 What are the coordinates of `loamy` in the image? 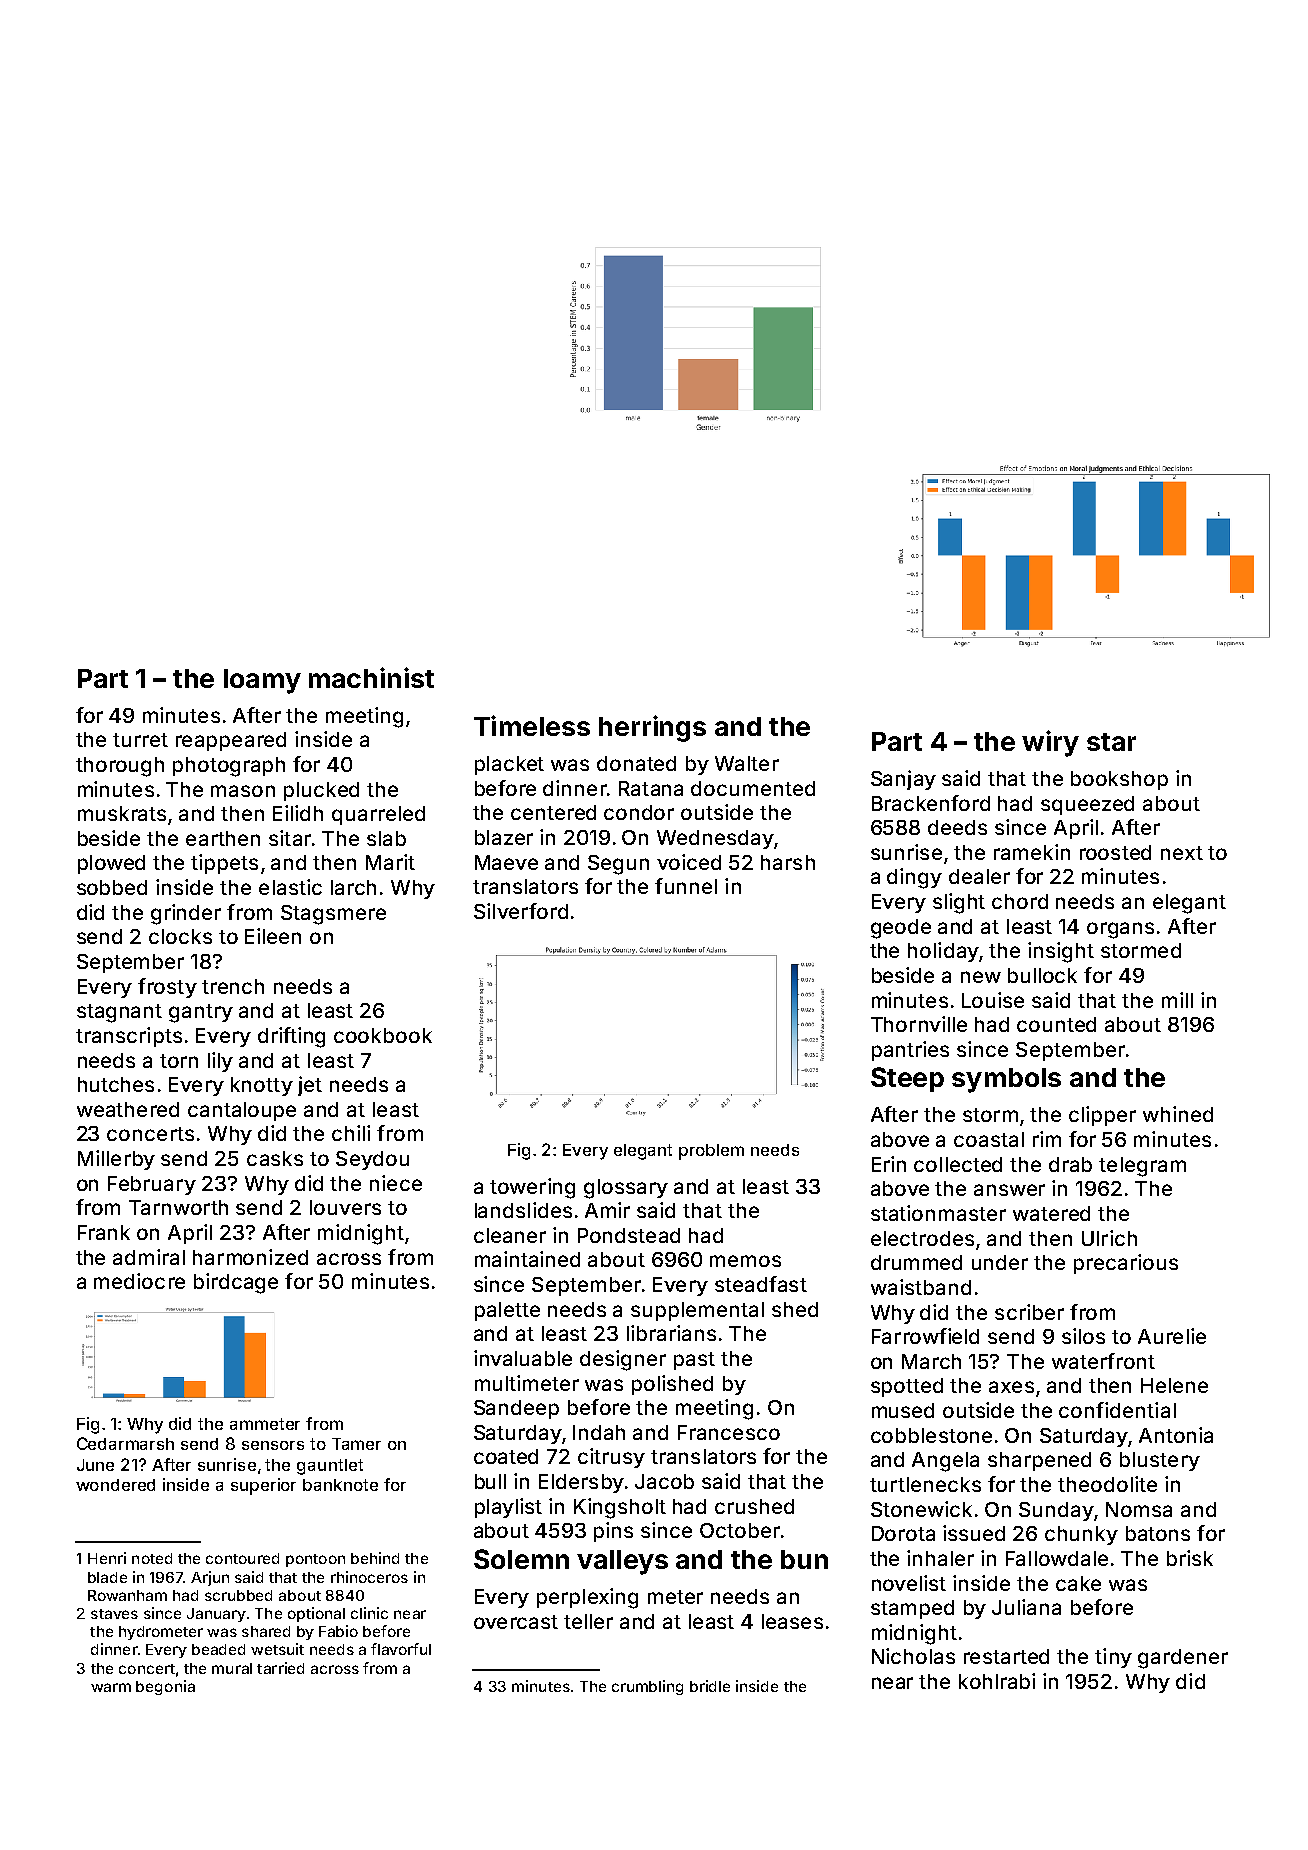 It's located at (262, 681).
